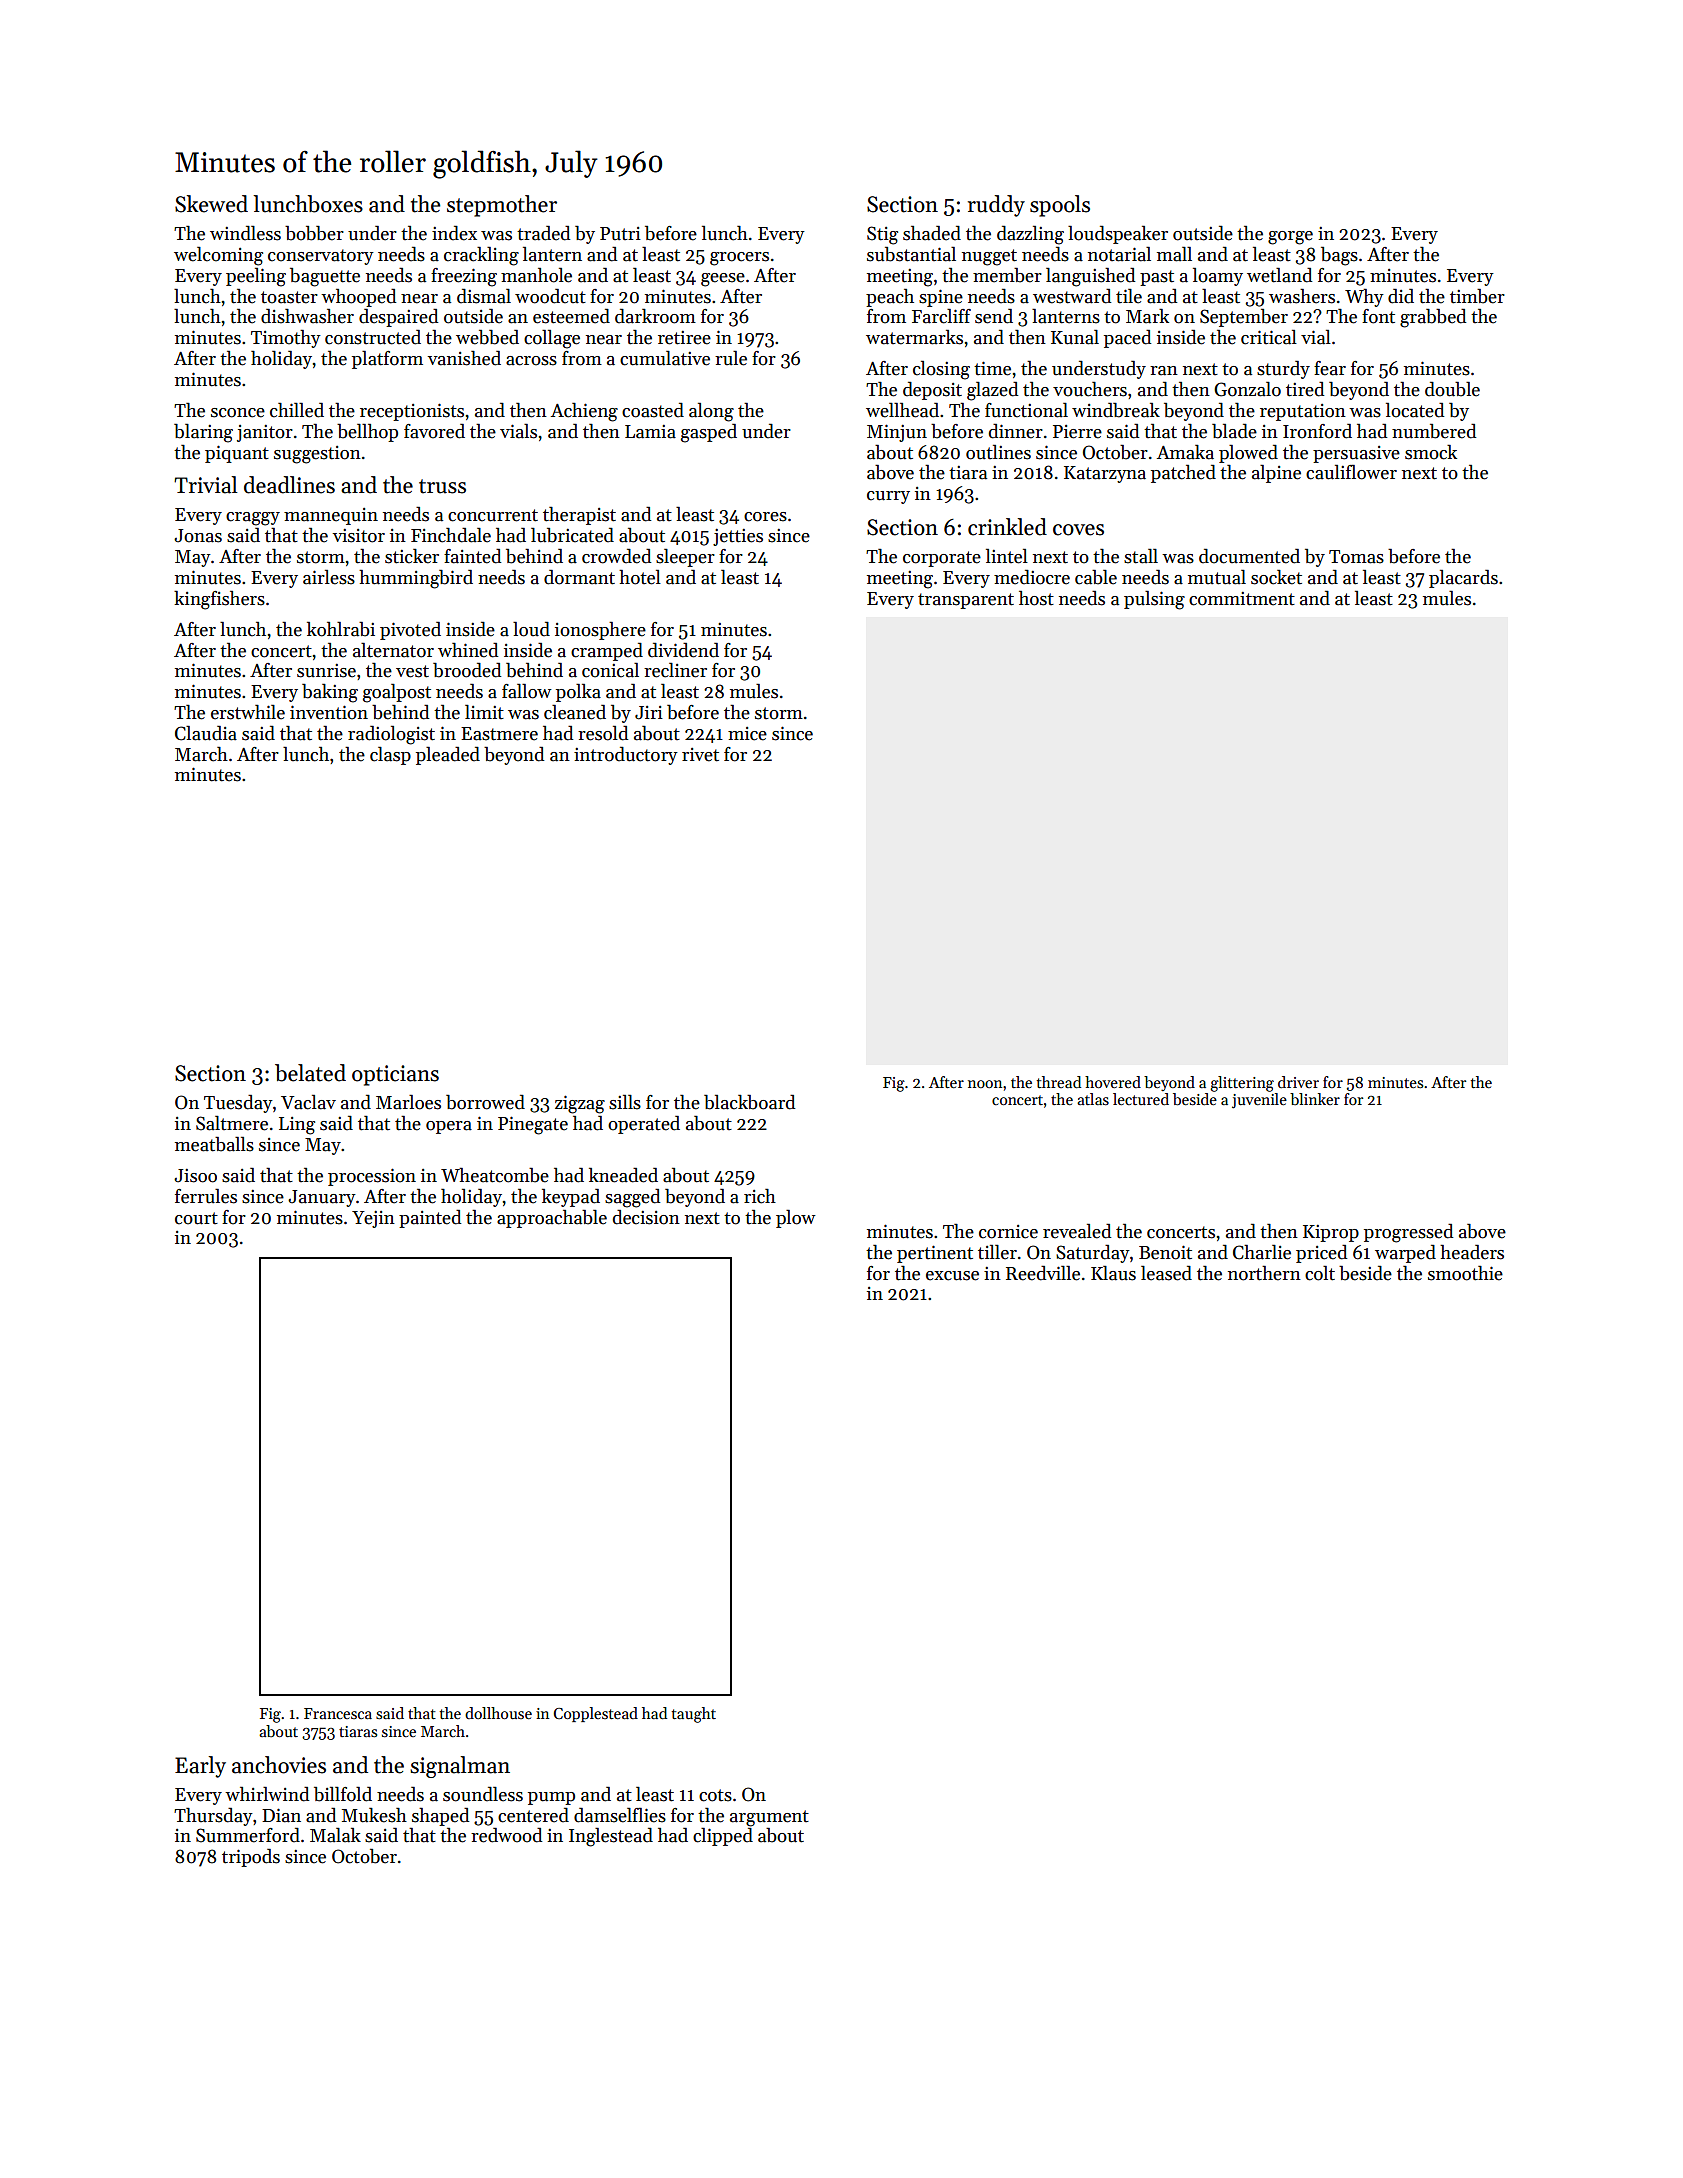 Image resolution: width=1683 pixels, height=2178 pixels. What do you see at coordinates (882, 235) in the screenshot?
I see `Stig` at bounding box center [882, 235].
